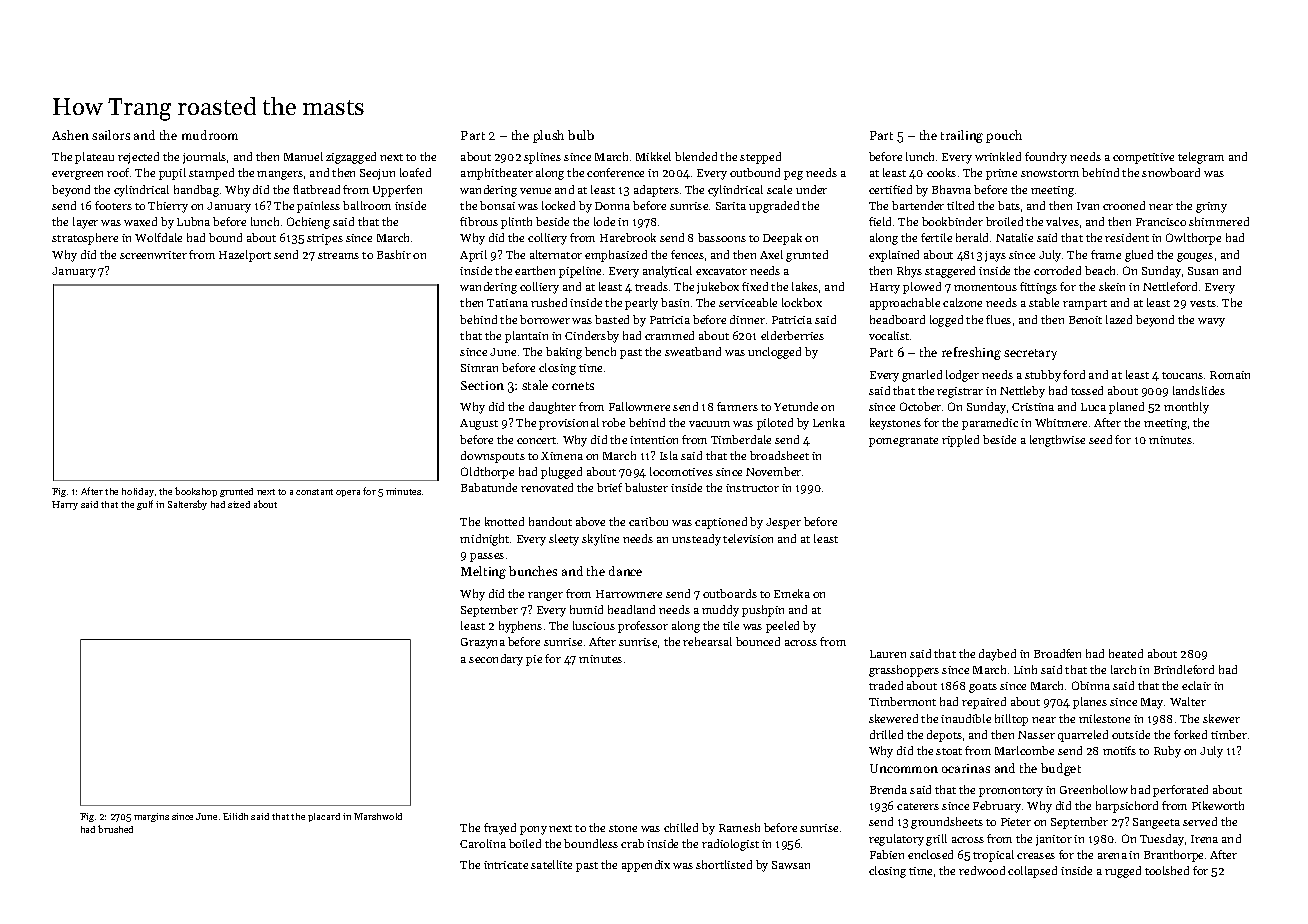  What do you see at coordinates (153, 255) in the screenshot?
I see `screenwriter` at bounding box center [153, 255].
